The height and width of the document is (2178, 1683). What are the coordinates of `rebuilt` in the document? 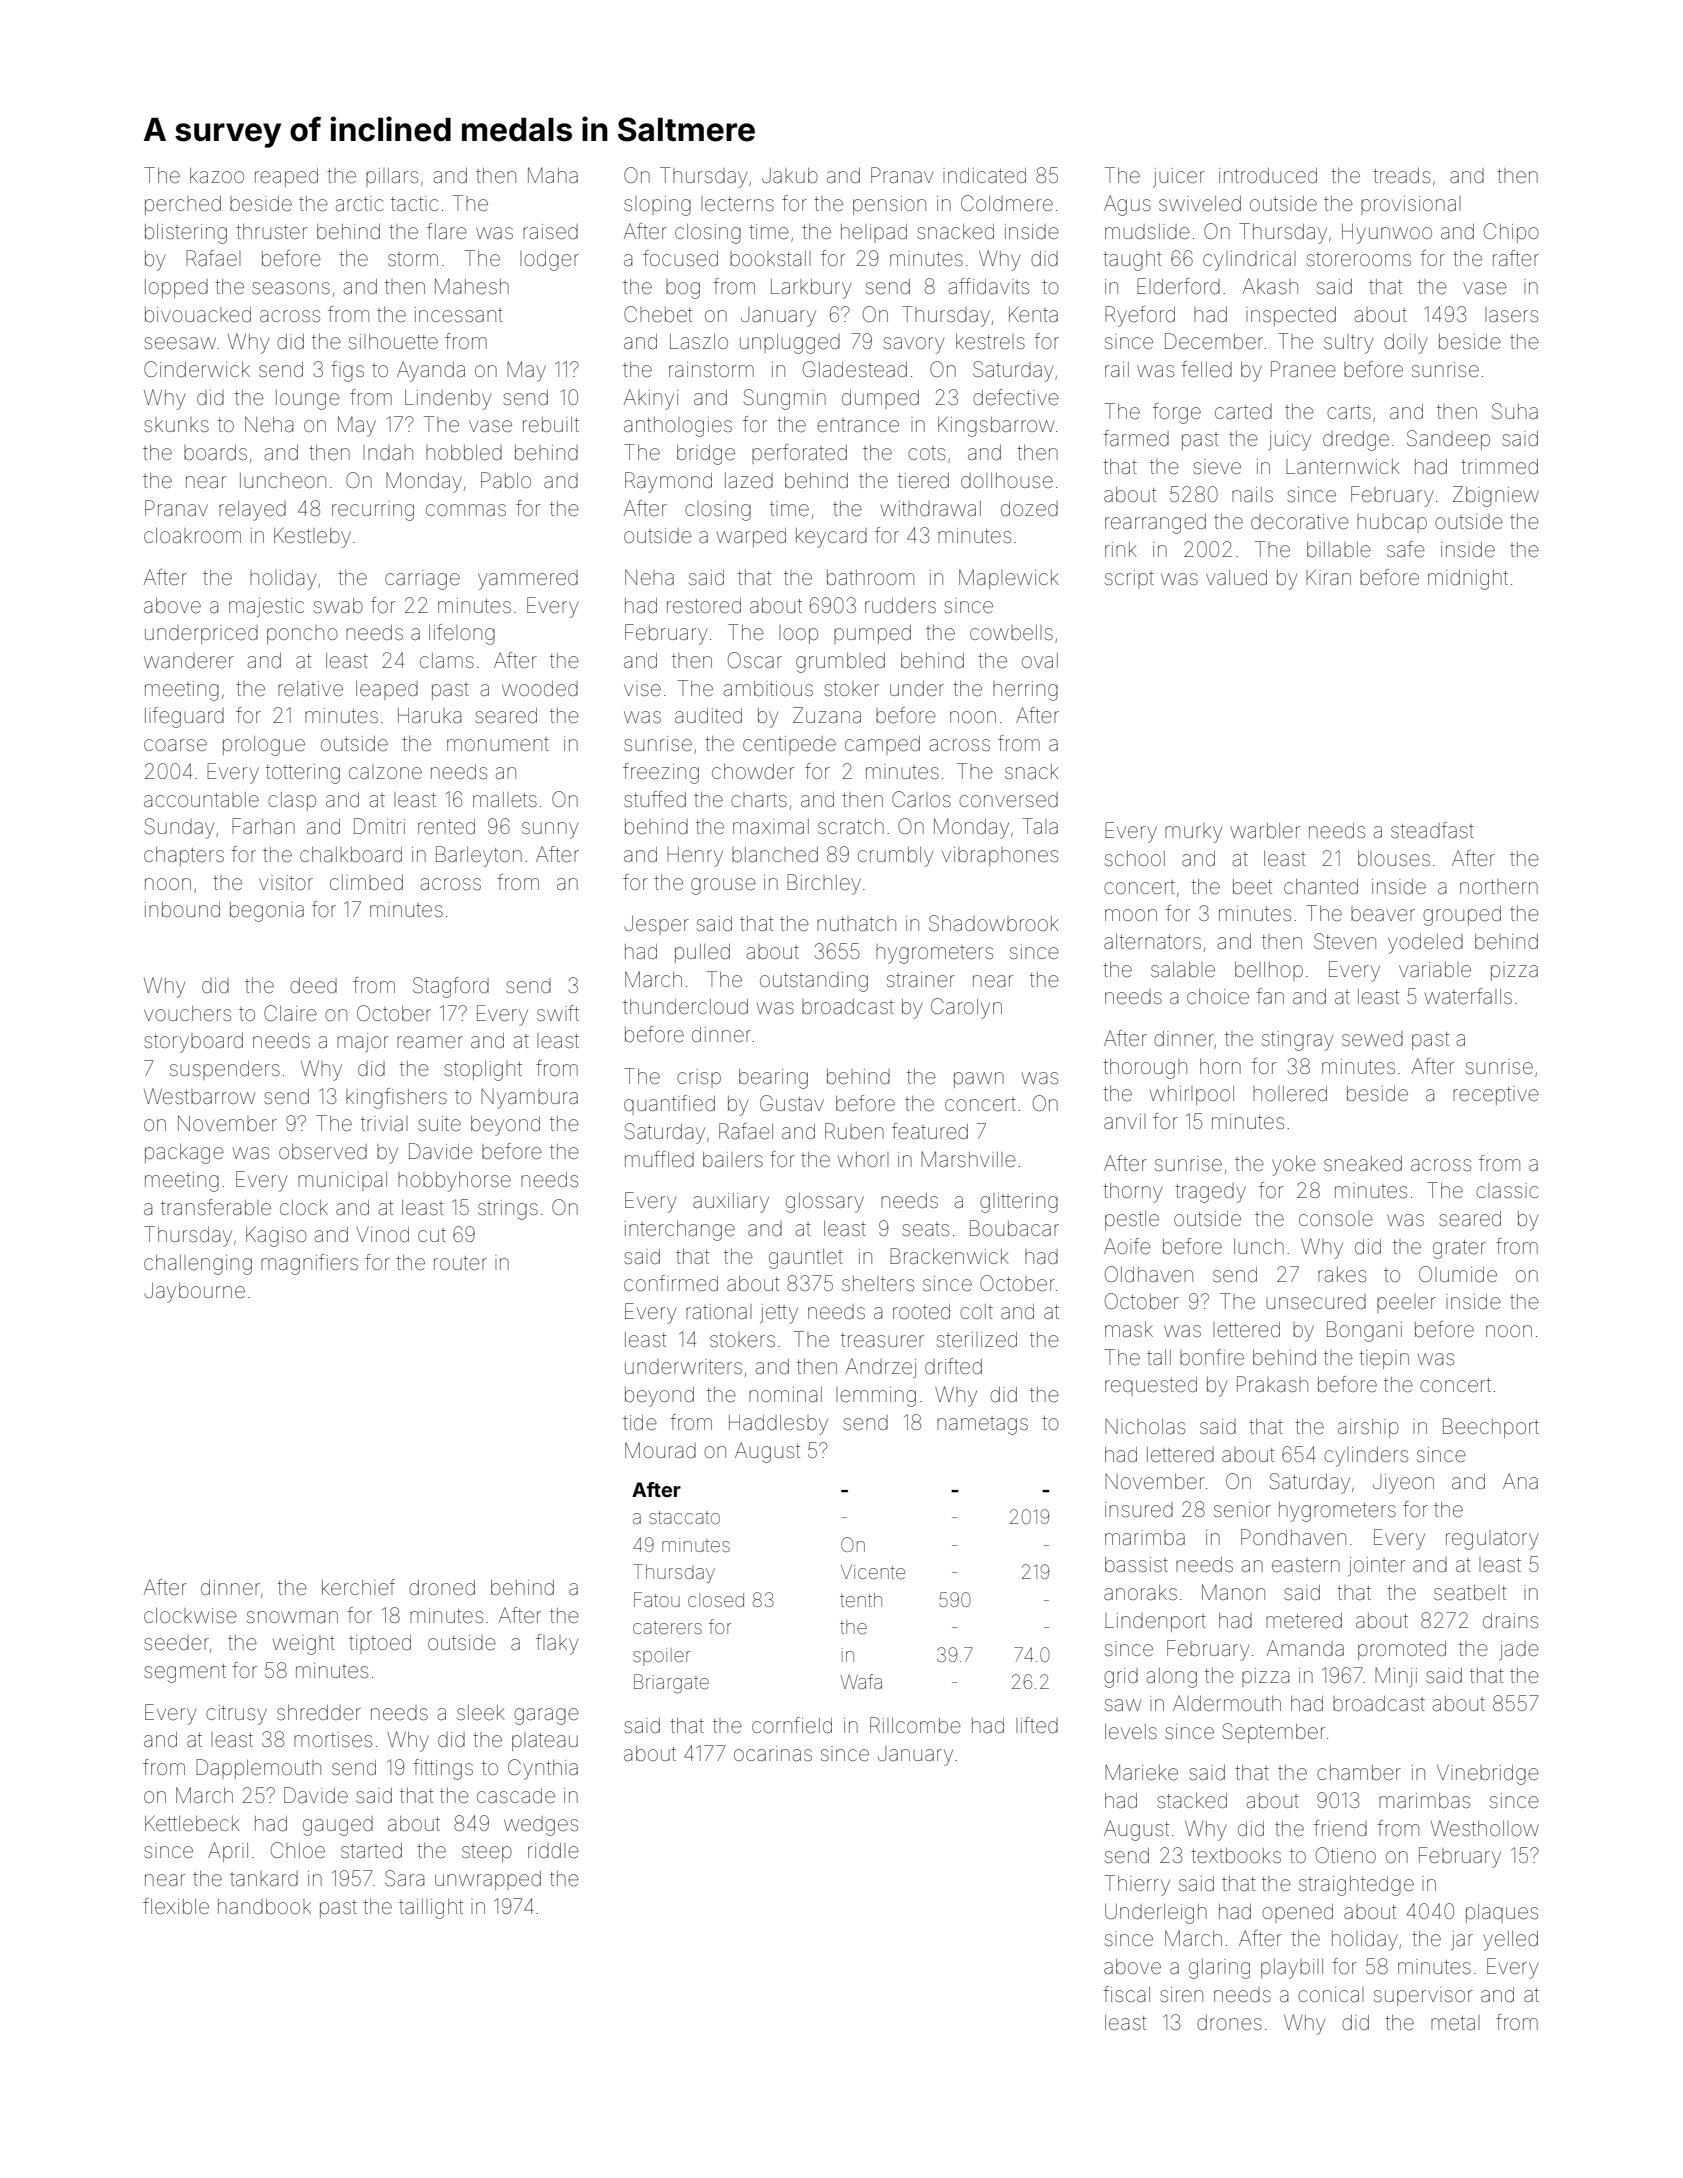 It's located at (551, 424).
